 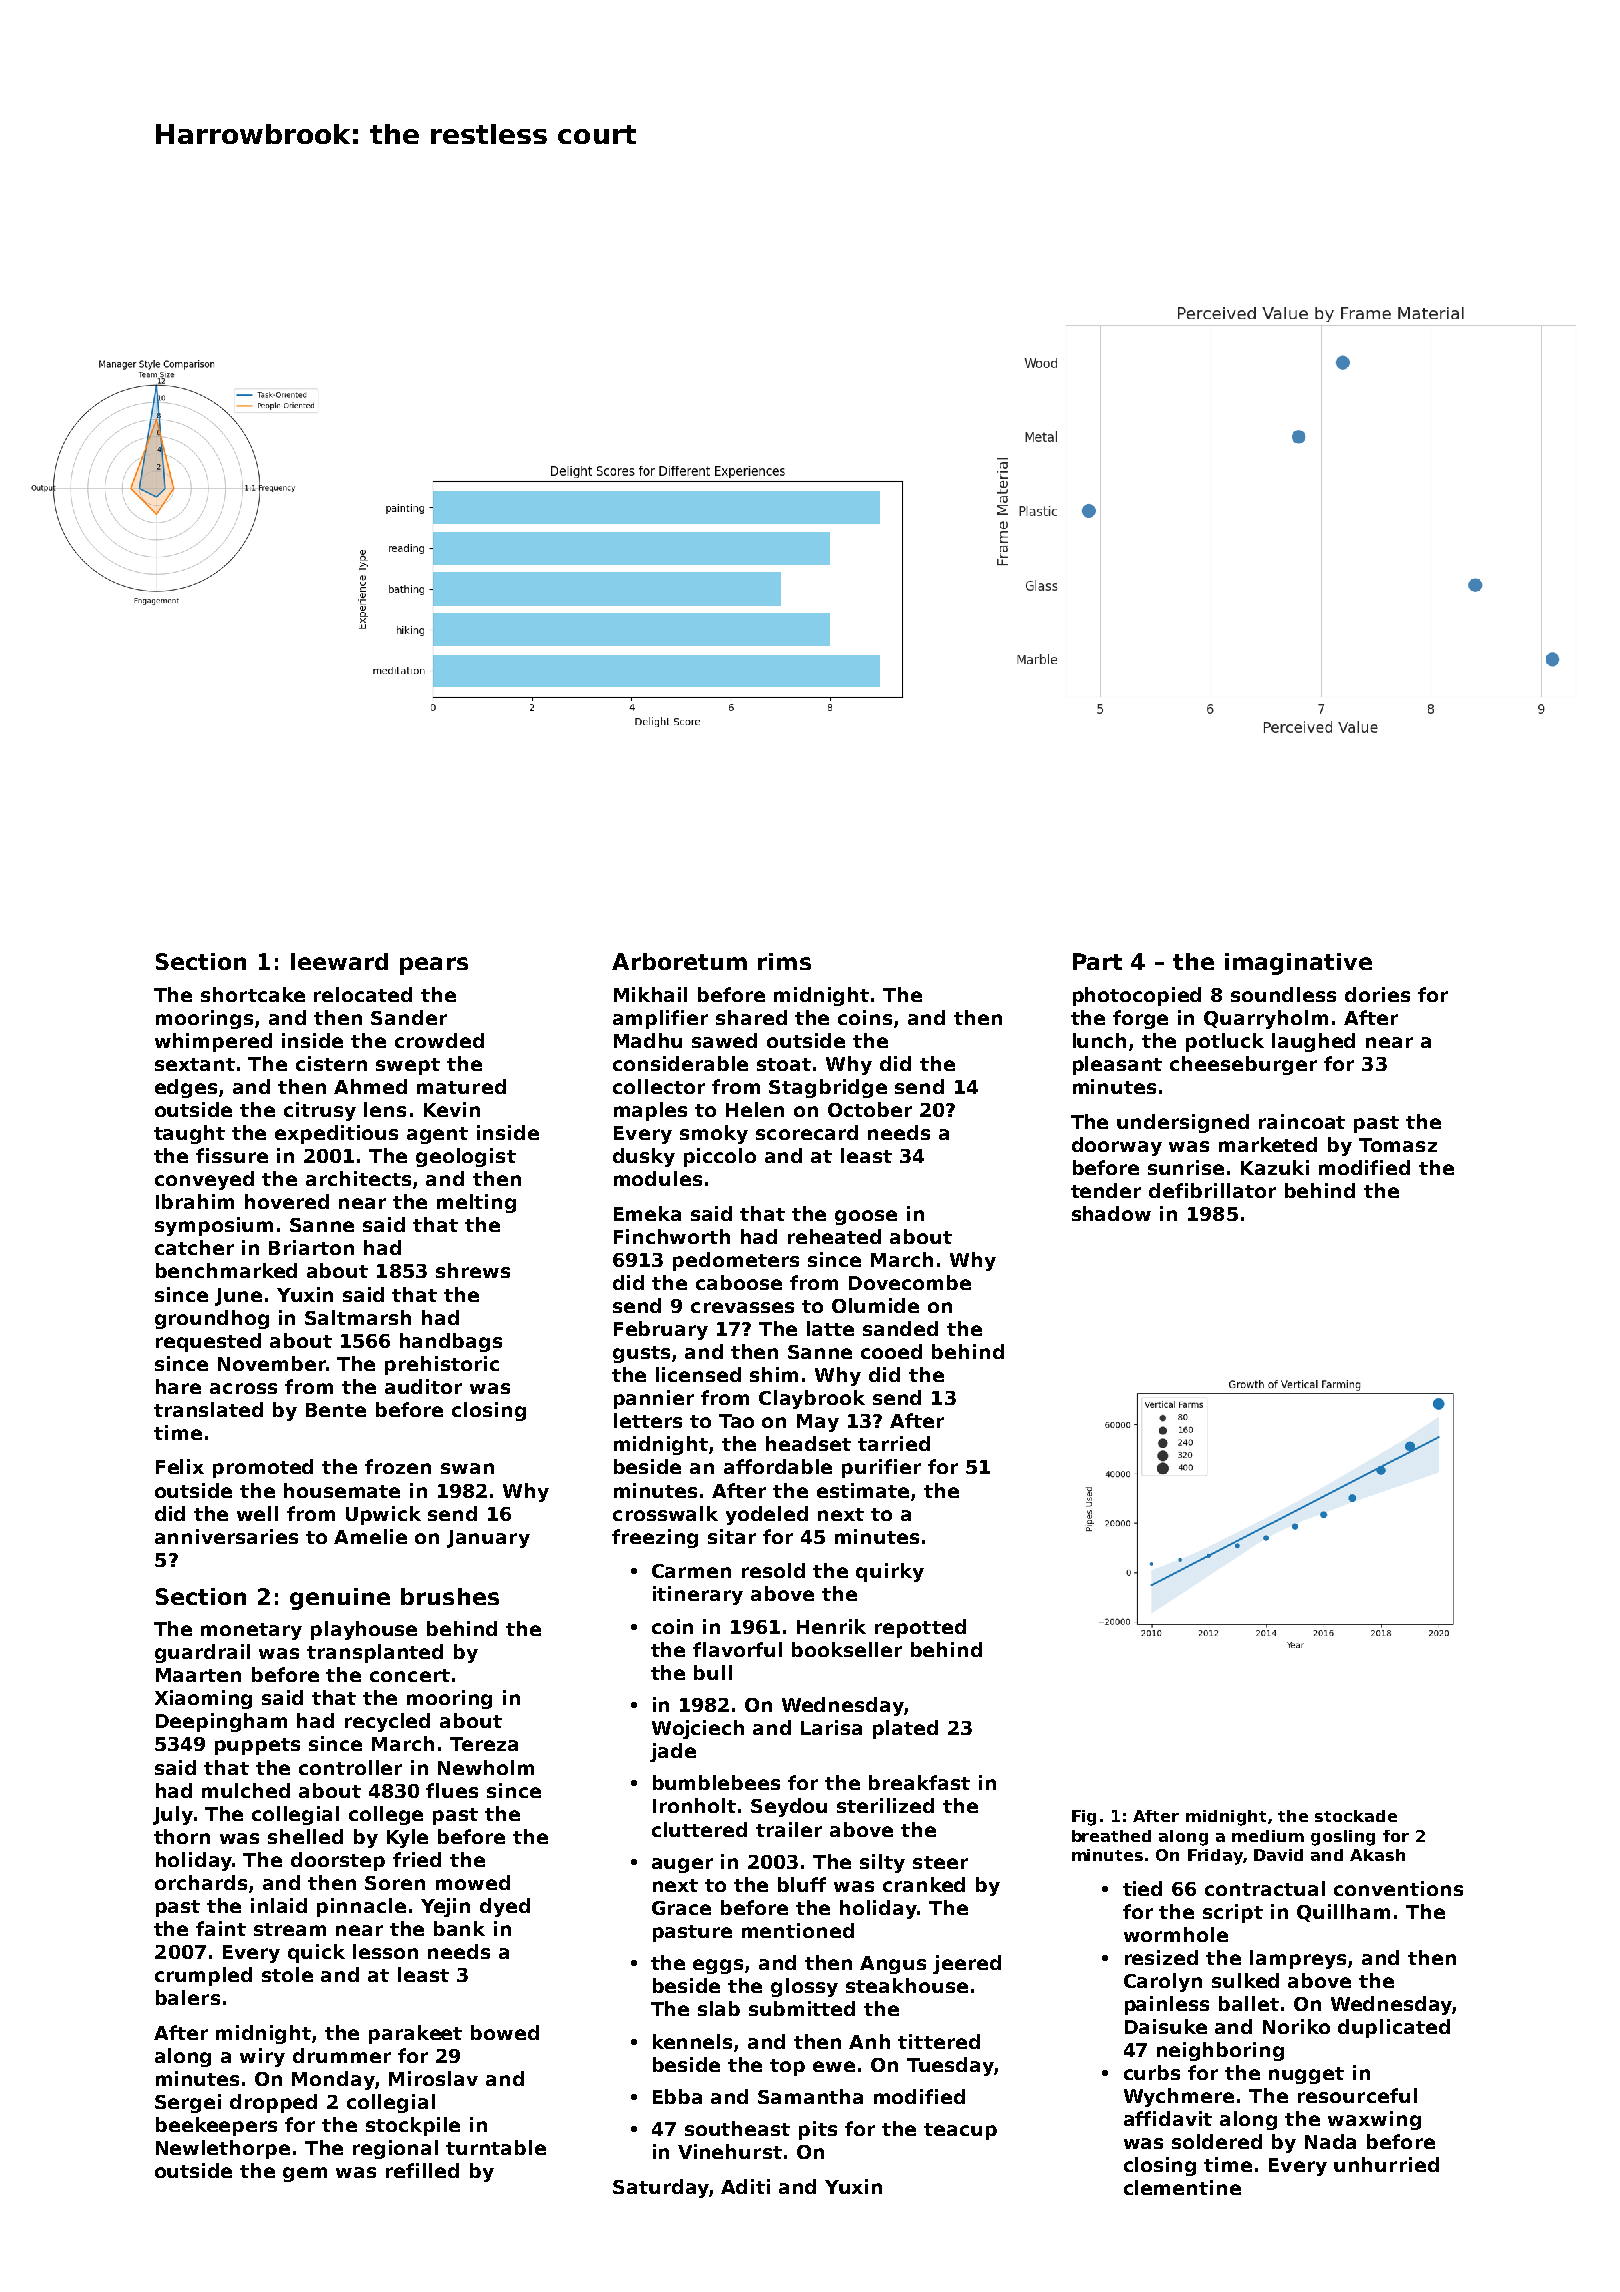 What do you see at coordinates (784, 961) in the image?
I see `rims` at bounding box center [784, 961].
